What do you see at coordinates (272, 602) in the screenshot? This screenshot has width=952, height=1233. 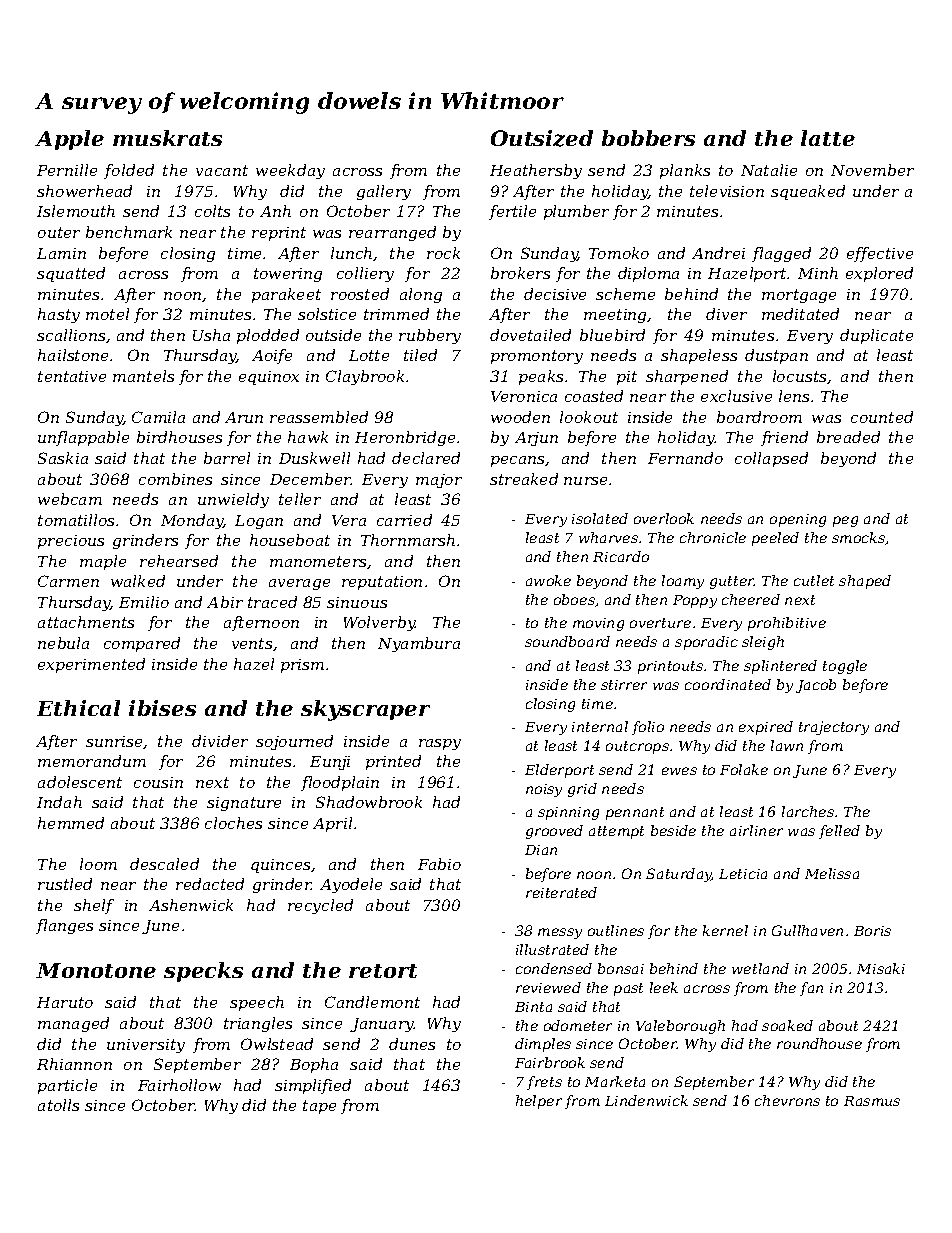 I see `traced` at bounding box center [272, 602].
